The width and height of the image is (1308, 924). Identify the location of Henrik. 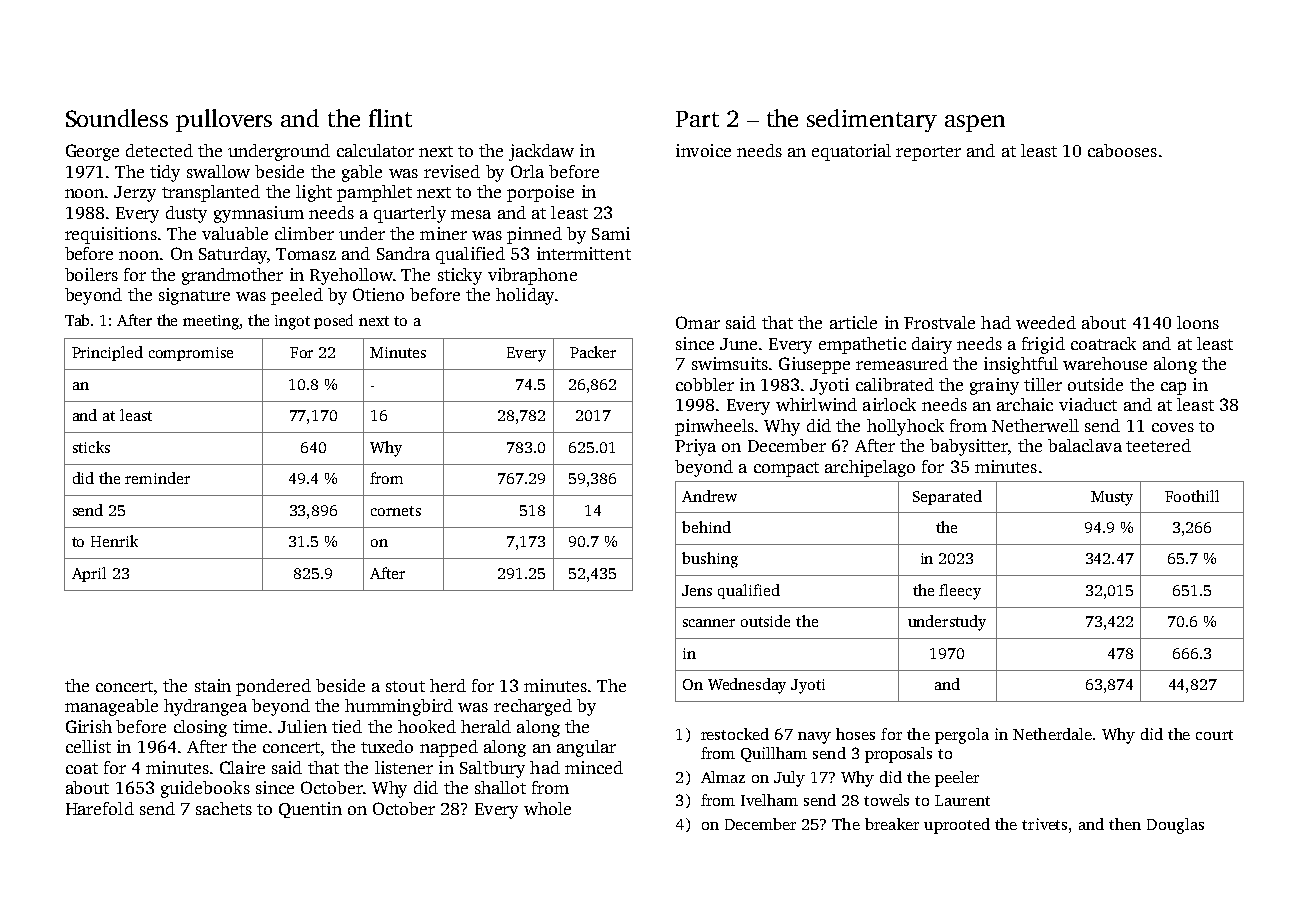
(114, 541).
